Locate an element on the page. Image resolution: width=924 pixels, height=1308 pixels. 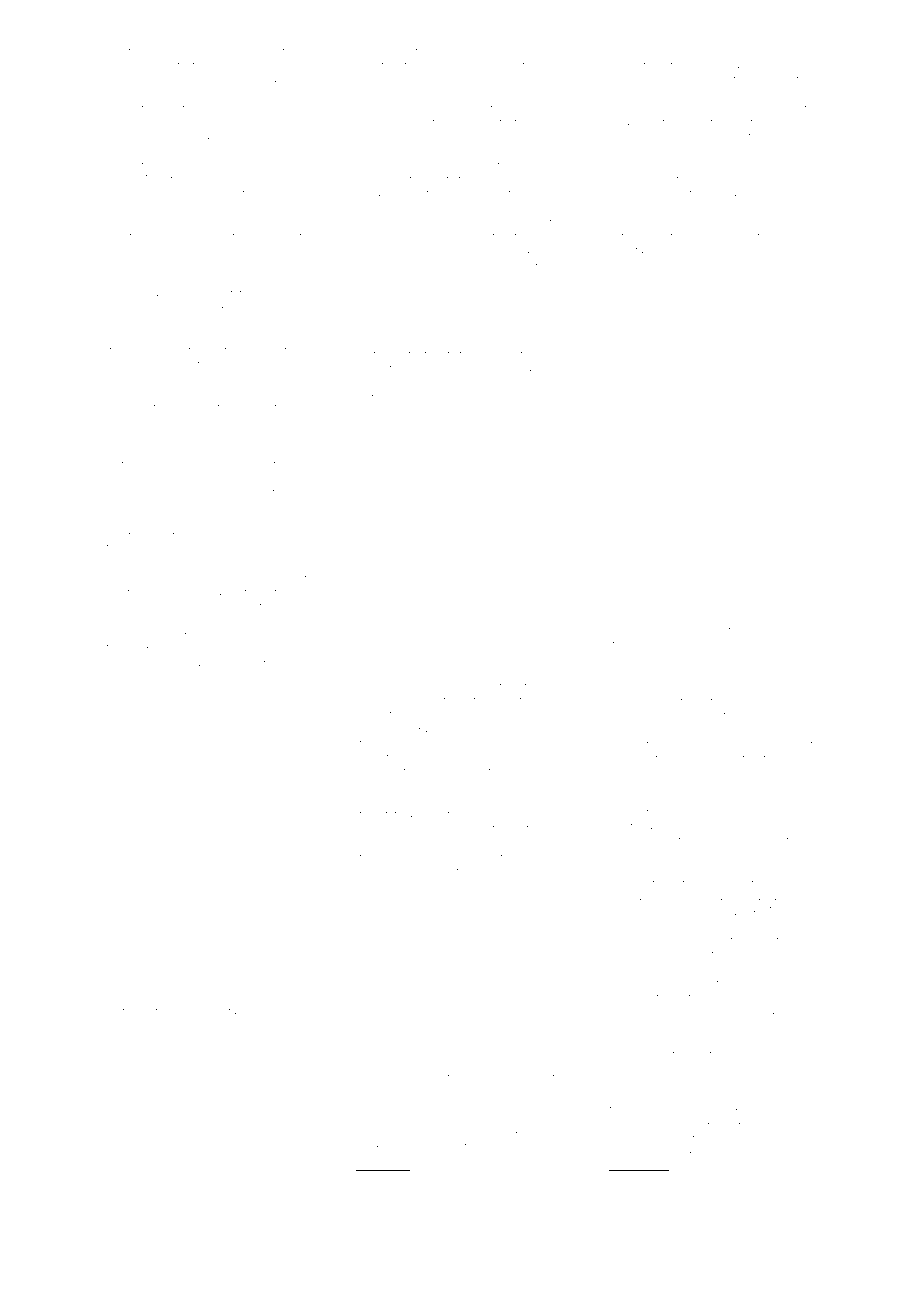
chirped is located at coordinates (761, 236).
